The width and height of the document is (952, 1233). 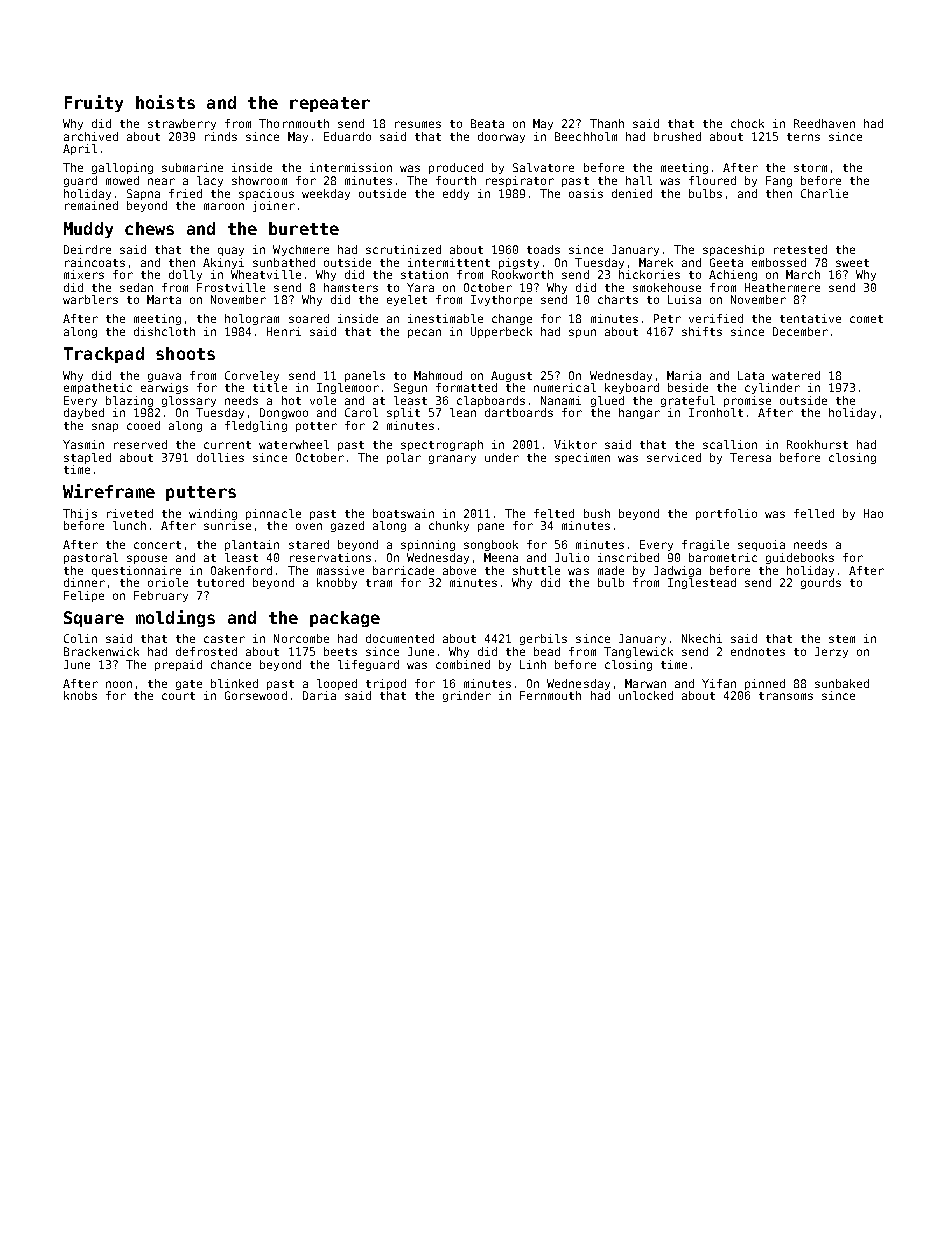 I want to click on chock, so click(x=747, y=123).
